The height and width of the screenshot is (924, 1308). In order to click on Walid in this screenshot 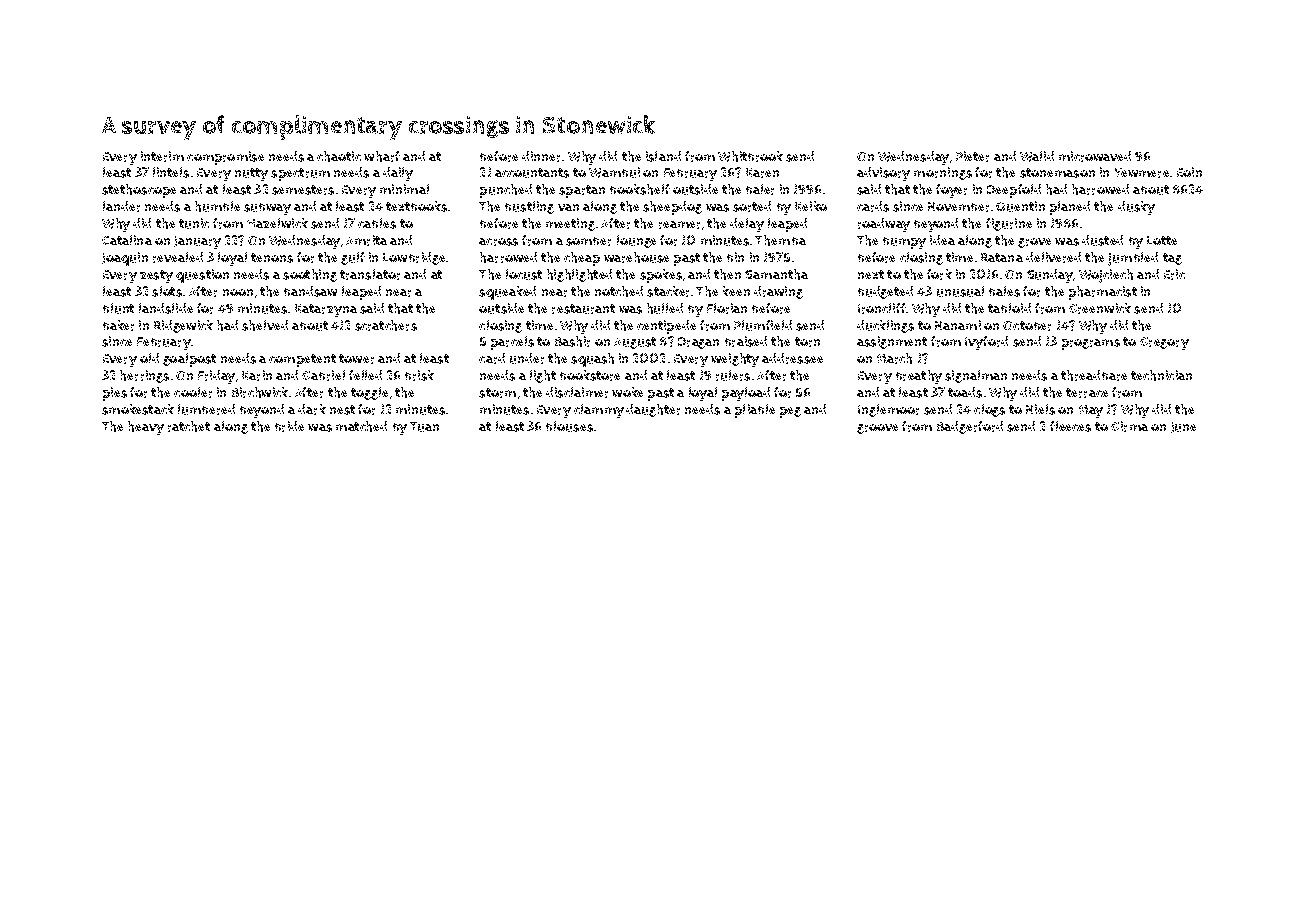, I will do `click(1037, 156)`.
